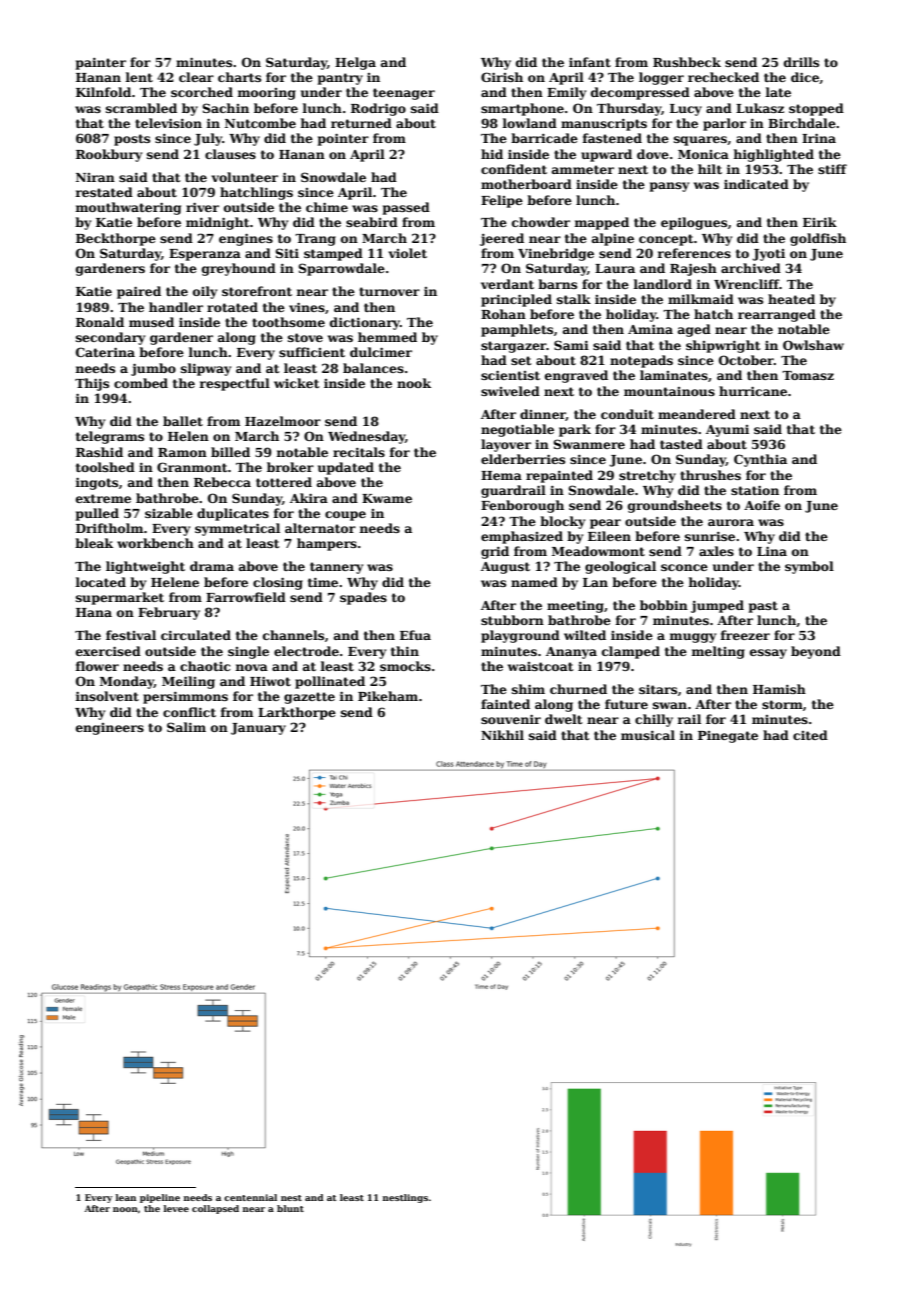 Image resolution: width=924 pixels, height=1308 pixels. Describe the element at coordinates (810, 735) in the screenshot. I see `cited` at that location.
